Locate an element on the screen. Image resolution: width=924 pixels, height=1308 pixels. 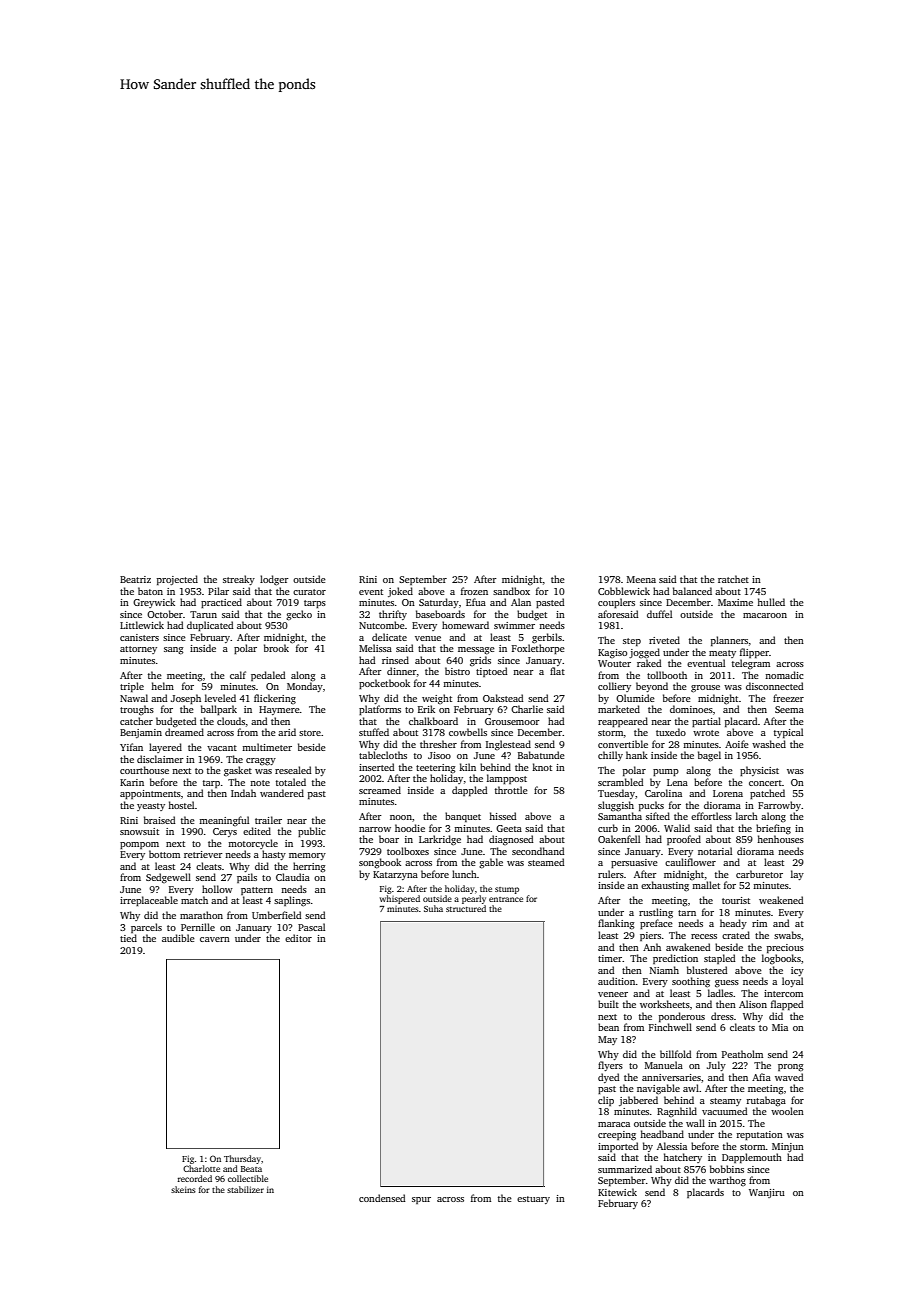
skeins is located at coordinates (183, 1189).
